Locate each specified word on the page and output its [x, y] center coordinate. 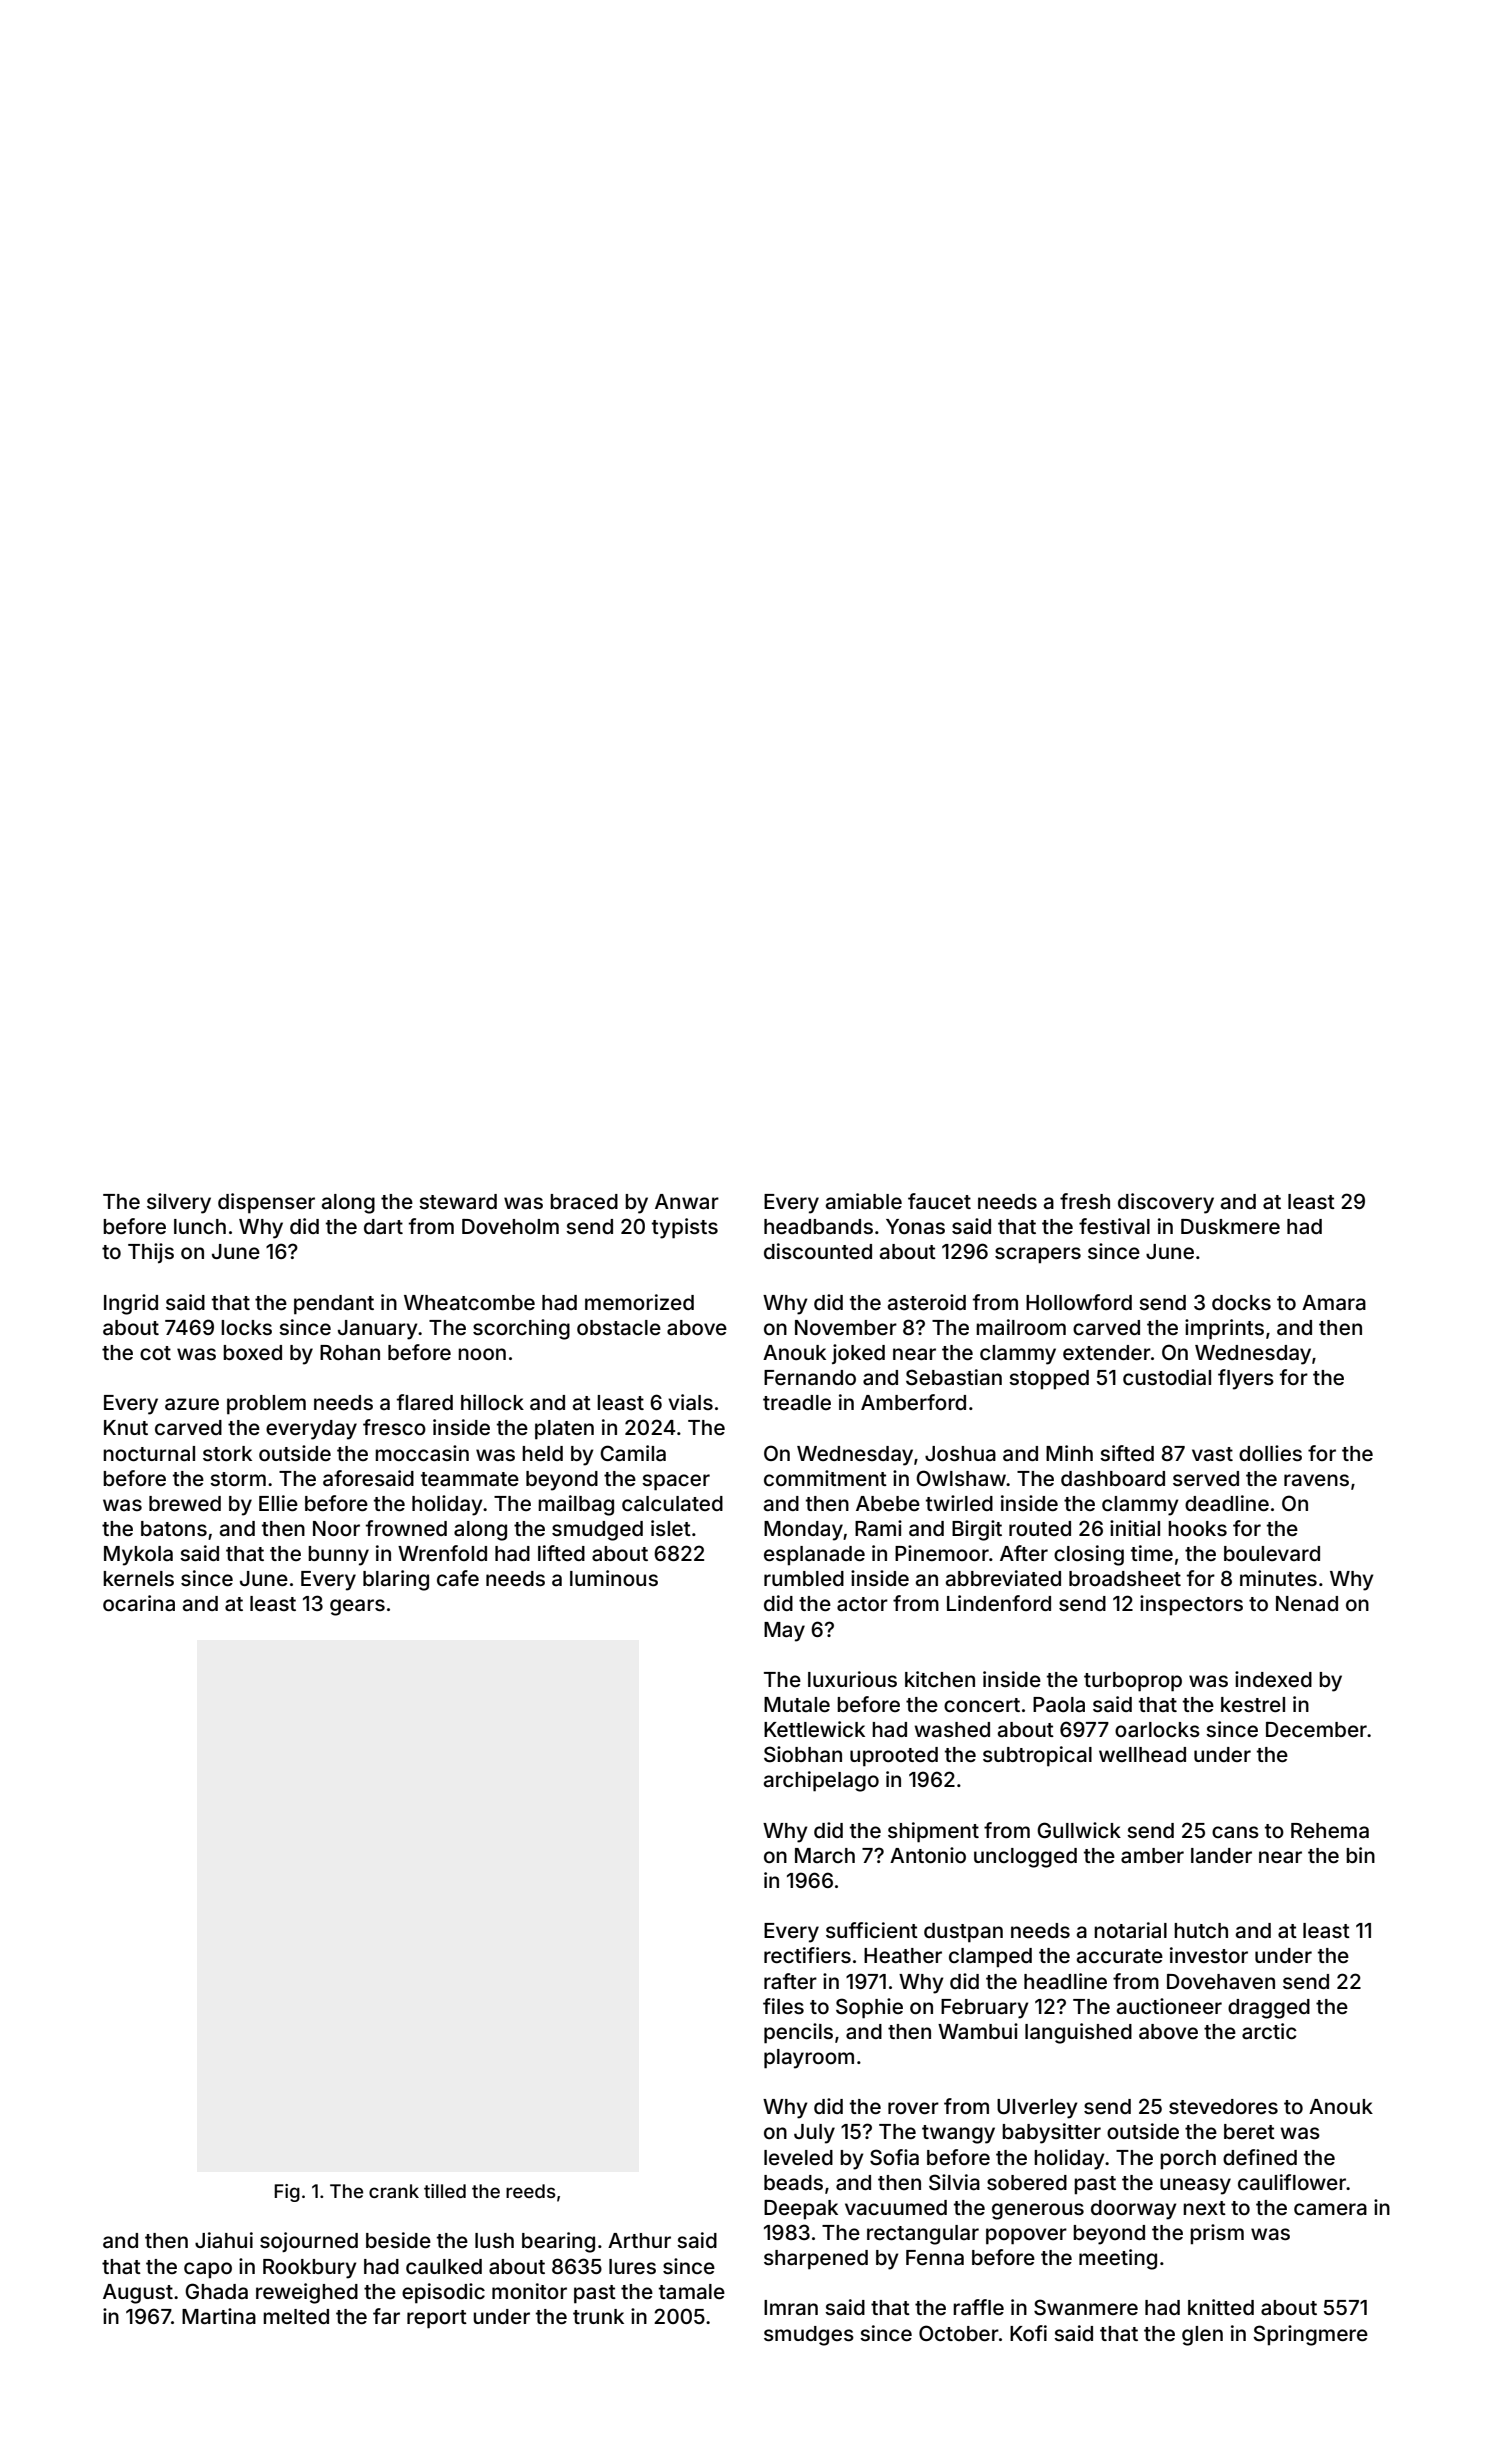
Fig [287, 2193]
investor [1209, 1955]
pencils [798, 2033]
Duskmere [1230, 1226]
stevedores [1223, 2106]
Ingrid [131, 1304]
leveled [798, 2157]
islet [671, 1528]
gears [357, 1607]
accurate [1120, 1956]
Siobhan [803, 1754]
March [825, 1855]
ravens [1316, 1480]
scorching [521, 1329]
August [138, 2294]
